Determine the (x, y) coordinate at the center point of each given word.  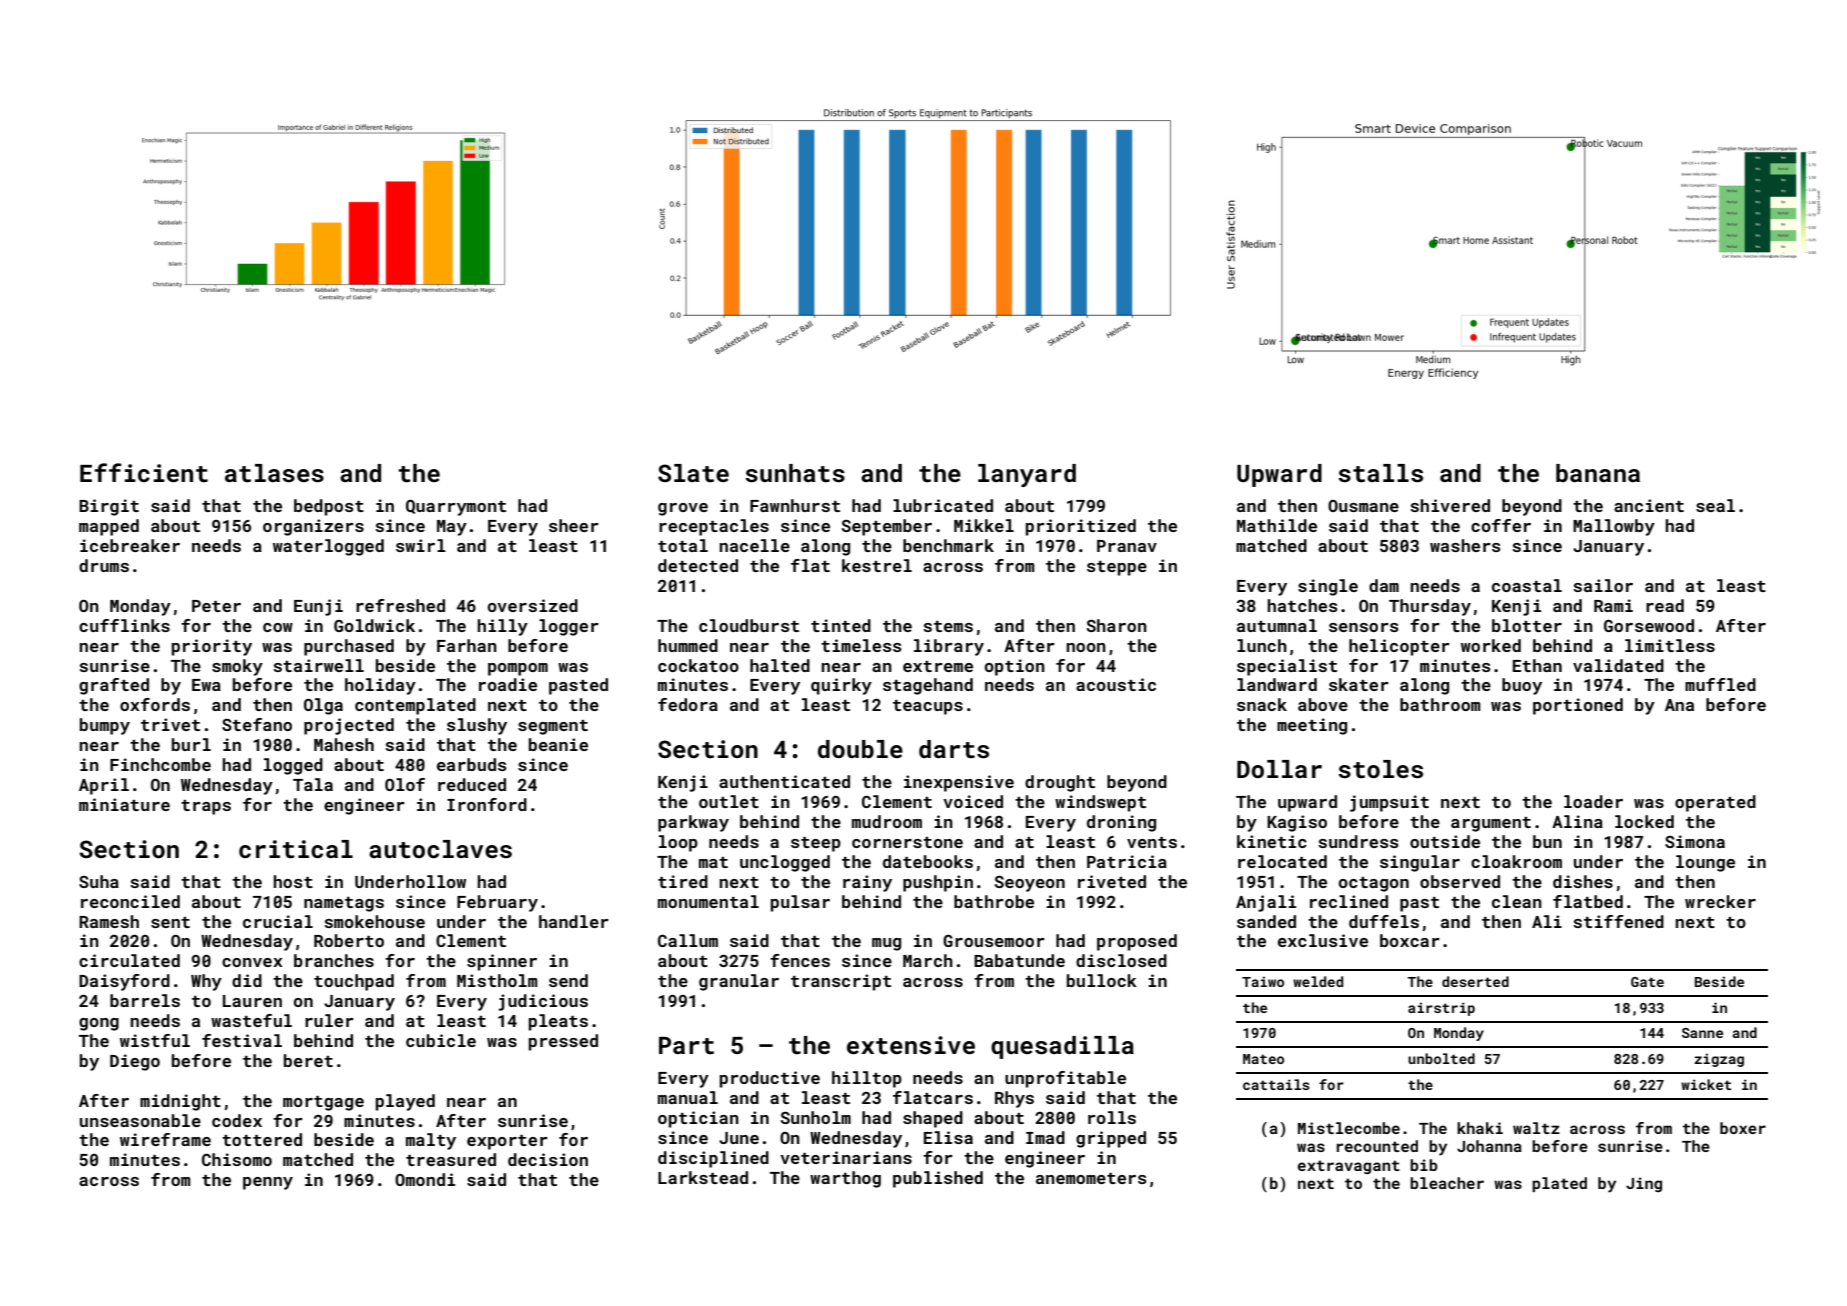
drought (1060, 783)
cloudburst (749, 625)
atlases (274, 473)
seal (1715, 505)
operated (1715, 803)
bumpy (105, 726)
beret (308, 1060)
